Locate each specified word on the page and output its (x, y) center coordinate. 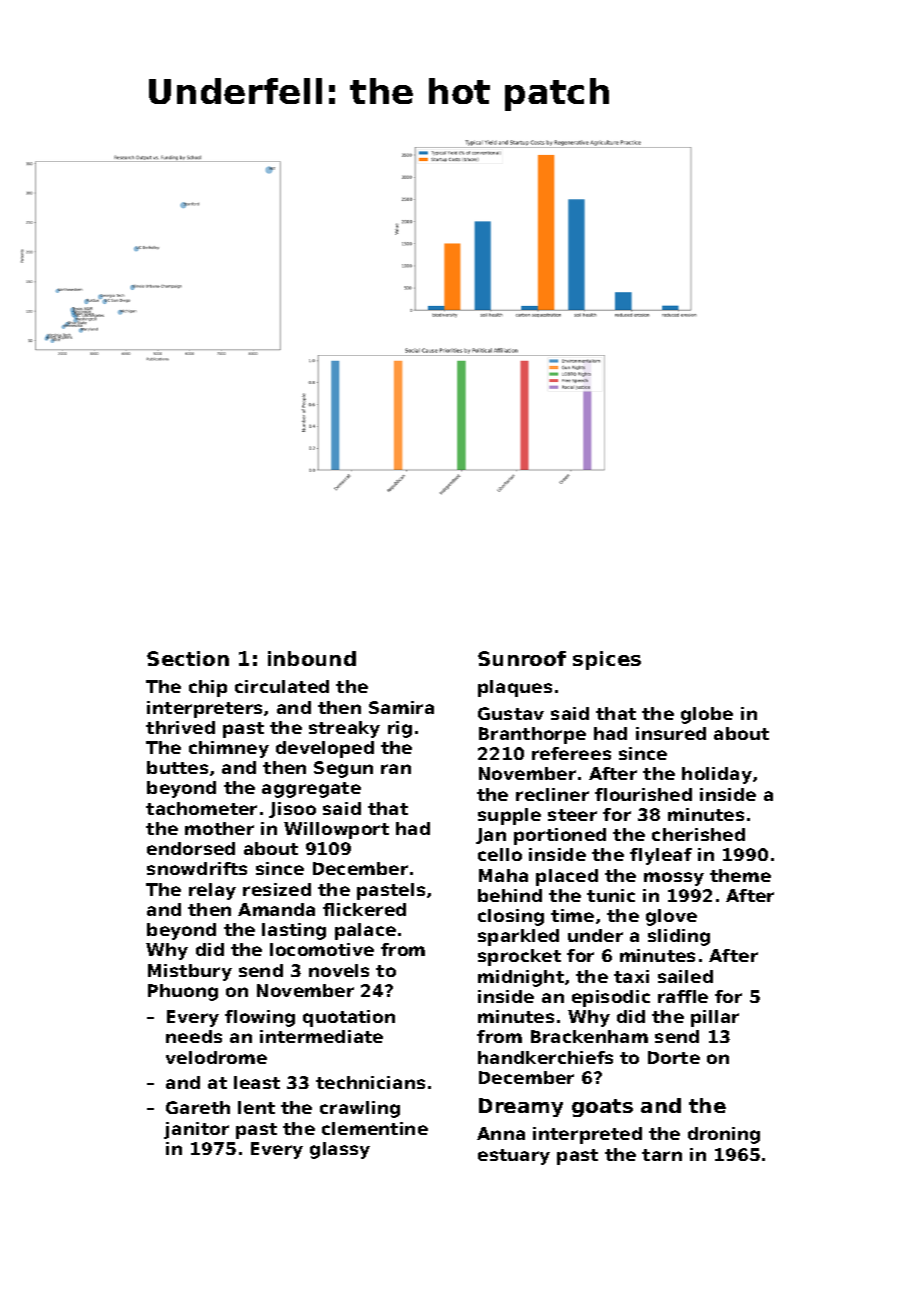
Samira (401, 707)
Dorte (674, 1057)
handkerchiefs (545, 1057)
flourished (643, 794)
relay (212, 891)
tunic (611, 895)
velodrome (216, 1057)
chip (208, 688)
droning (724, 1135)
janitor (196, 1130)
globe (707, 715)
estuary (514, 1157)
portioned (560, 836)
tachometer (201, 808)
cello (500, 854)
